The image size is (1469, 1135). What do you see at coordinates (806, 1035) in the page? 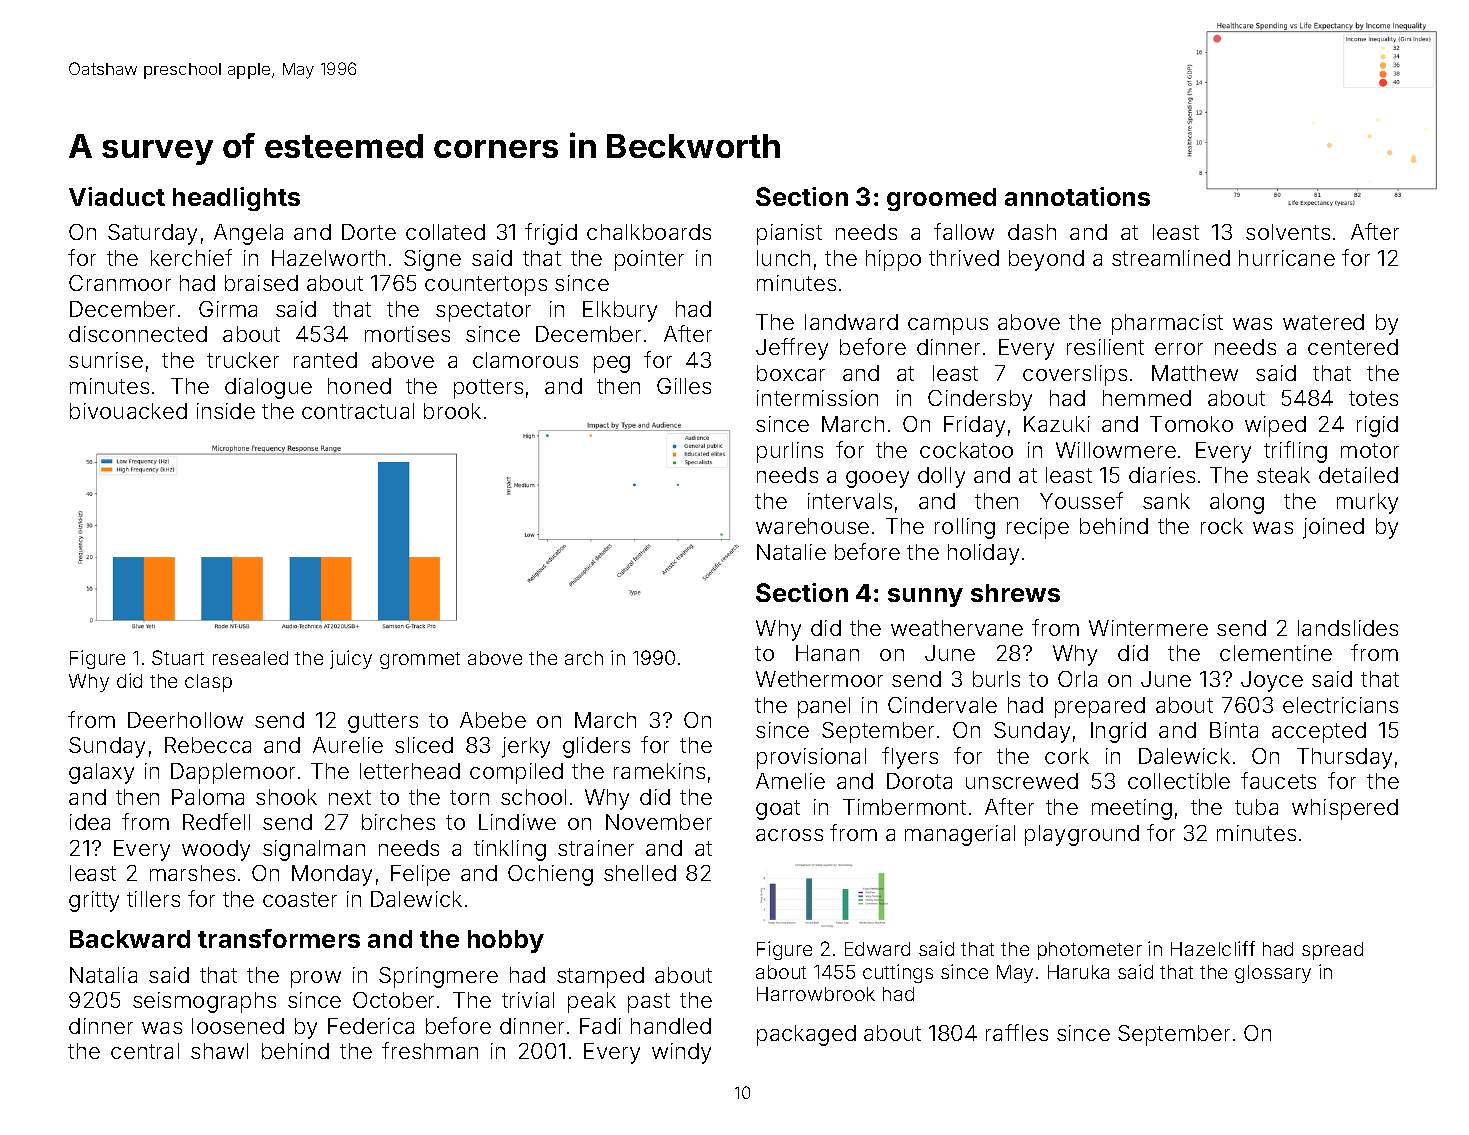
I see `packaged` at bounding box center [806, 1035].
